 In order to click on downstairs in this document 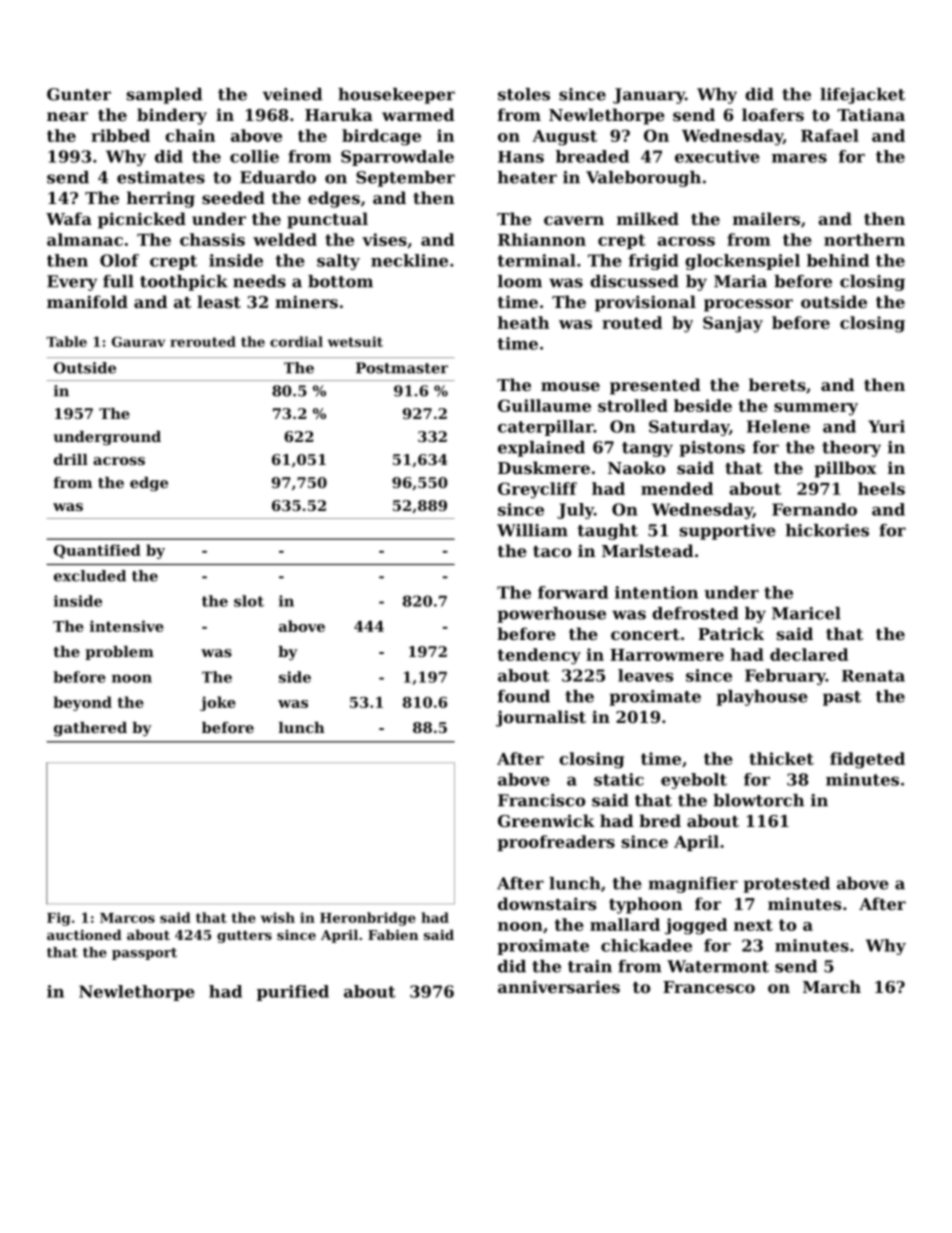, I will do `click(547, 903)`.
